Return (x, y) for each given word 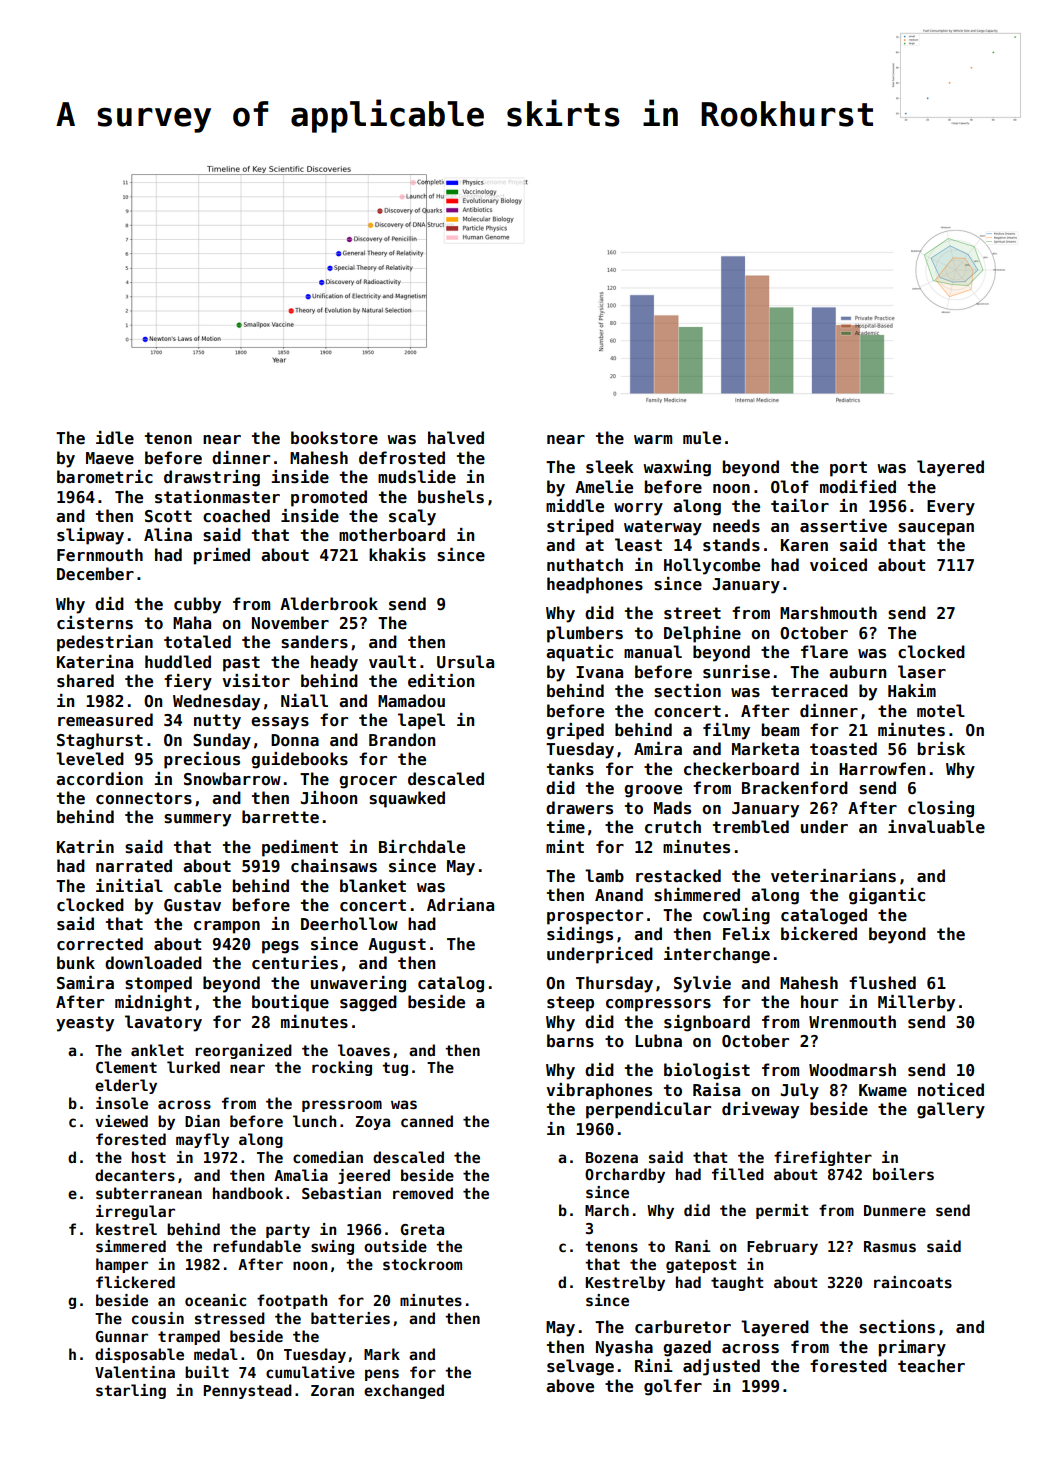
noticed (951, 1090)
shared (85, 681)
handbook (248, 1193)
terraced (809, 691)
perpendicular (648, 1110)
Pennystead (247, 1391)
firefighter (823, 1158)
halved (456, 437)
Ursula (465, 662)
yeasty (85, 1024)
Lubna (658, 1040)
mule (702, 438)
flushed (882, 983)
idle (115, 438)
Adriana (460, 905)
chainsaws (334, 866)
